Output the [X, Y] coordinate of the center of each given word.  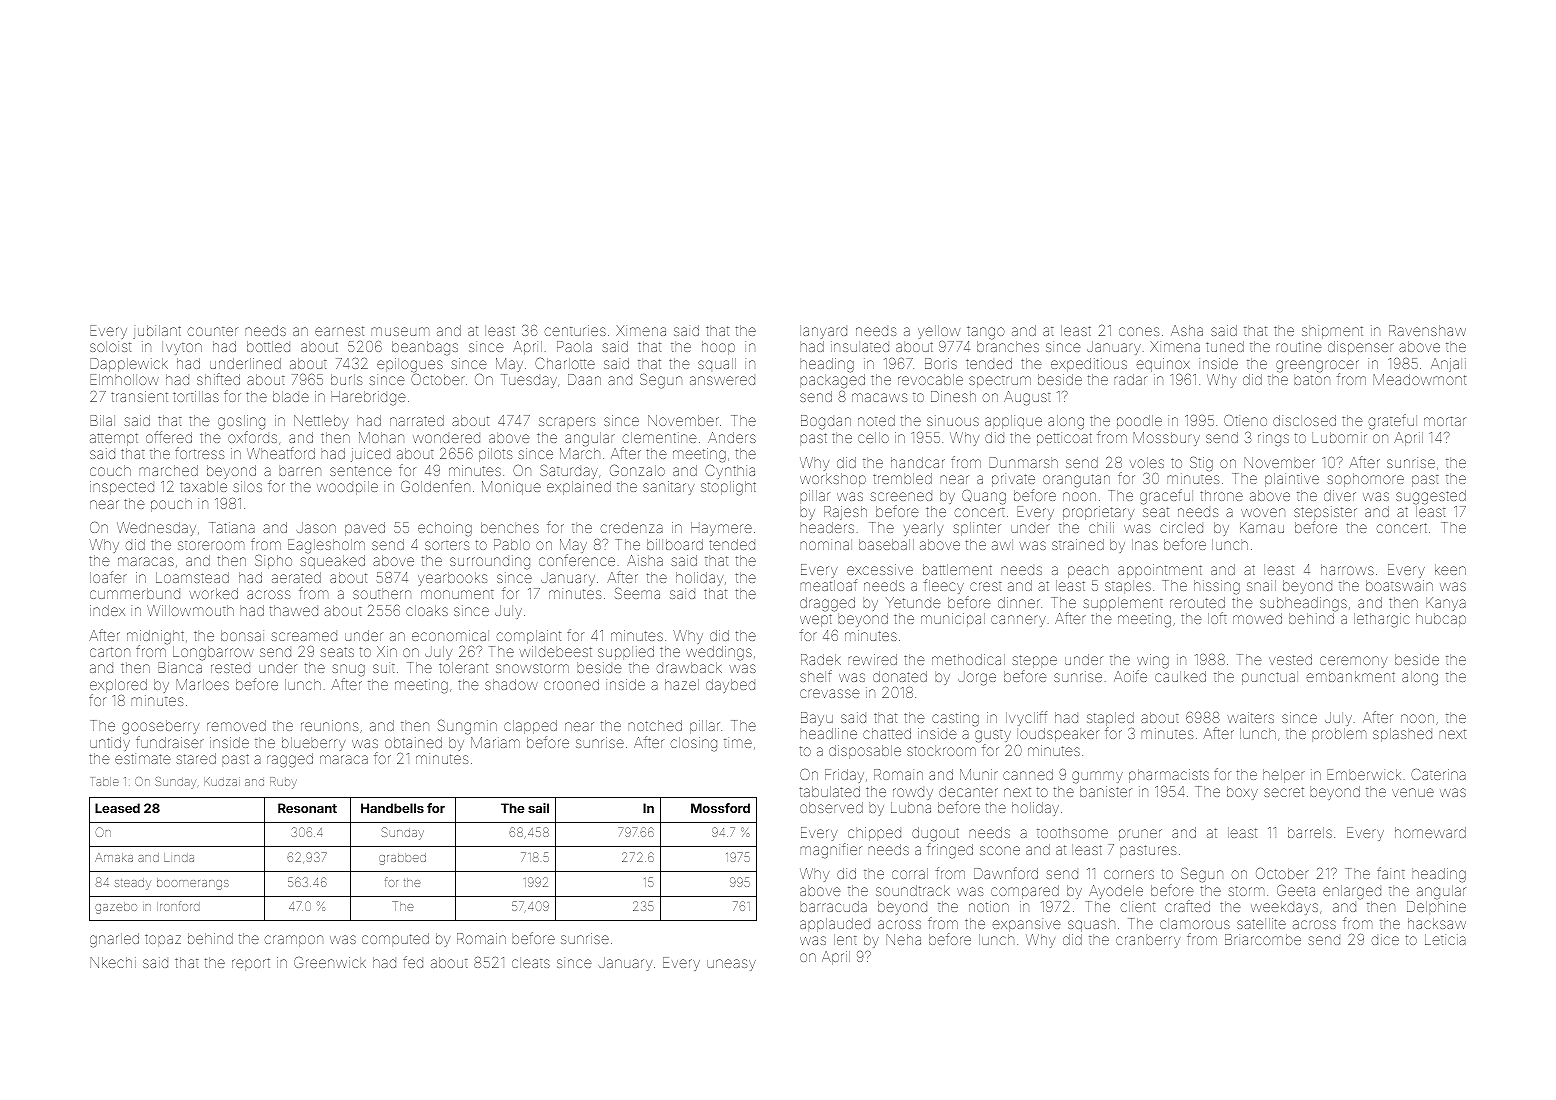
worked [213, 593]
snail [1261, 585]
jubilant [157, 332]
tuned [1225, 346]
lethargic [1381, 620]
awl [1002, 544]
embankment [1350, 676]
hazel [682, 684]
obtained [413, 742]
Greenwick [330, 962]
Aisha [645, 560]
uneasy [731, 965]
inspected [122, 488]
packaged [832, 381]
